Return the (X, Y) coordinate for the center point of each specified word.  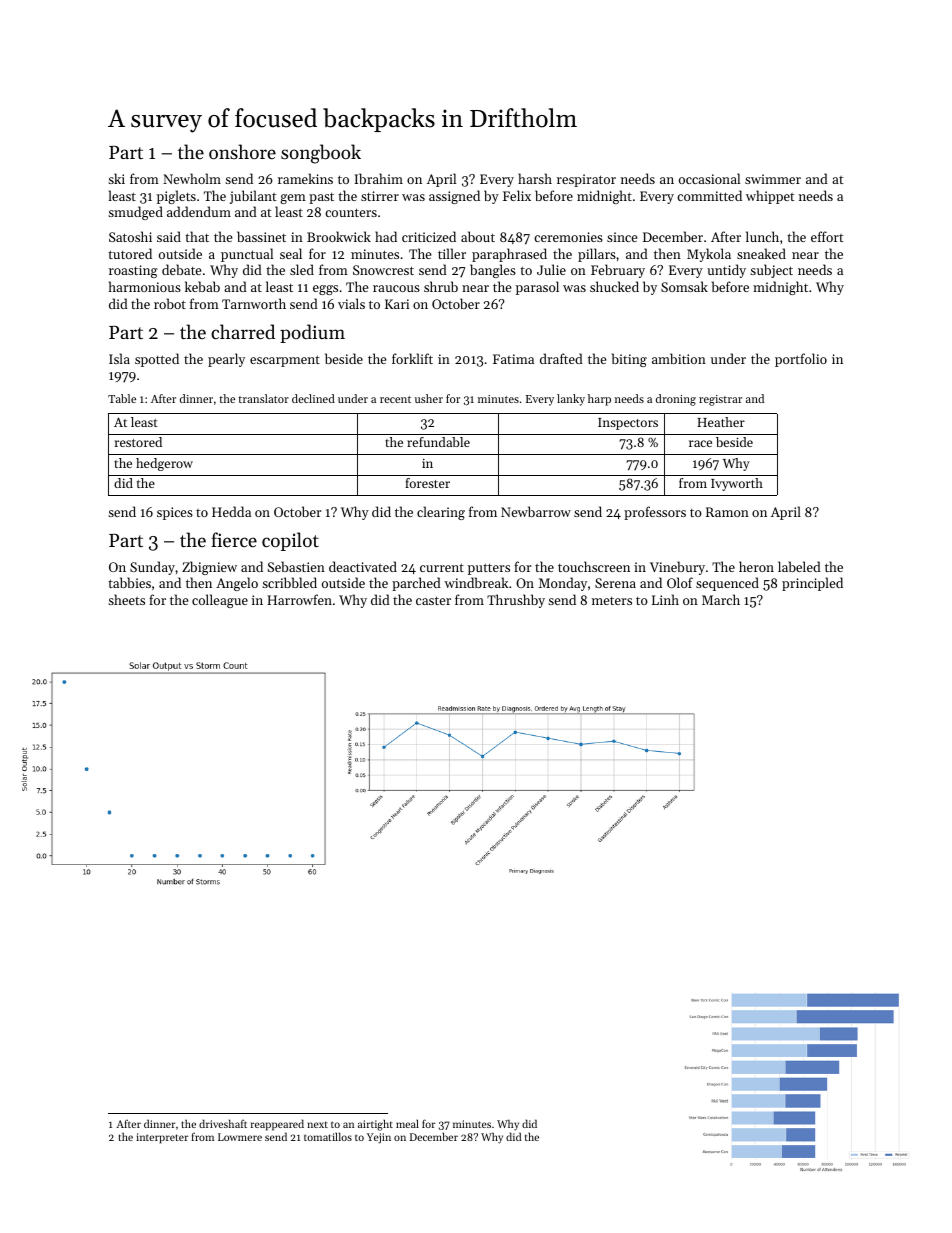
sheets (126, 599)
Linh (665, 599)
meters (612, 601)
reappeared (277, 1125)
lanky (571, 400)
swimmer (773, 179)
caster (433, 600)
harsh (535, 178)
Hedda (231, 511)
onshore (242, 151)
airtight (375, 1125)
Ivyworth (737, 484)
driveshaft (223, 1123)
